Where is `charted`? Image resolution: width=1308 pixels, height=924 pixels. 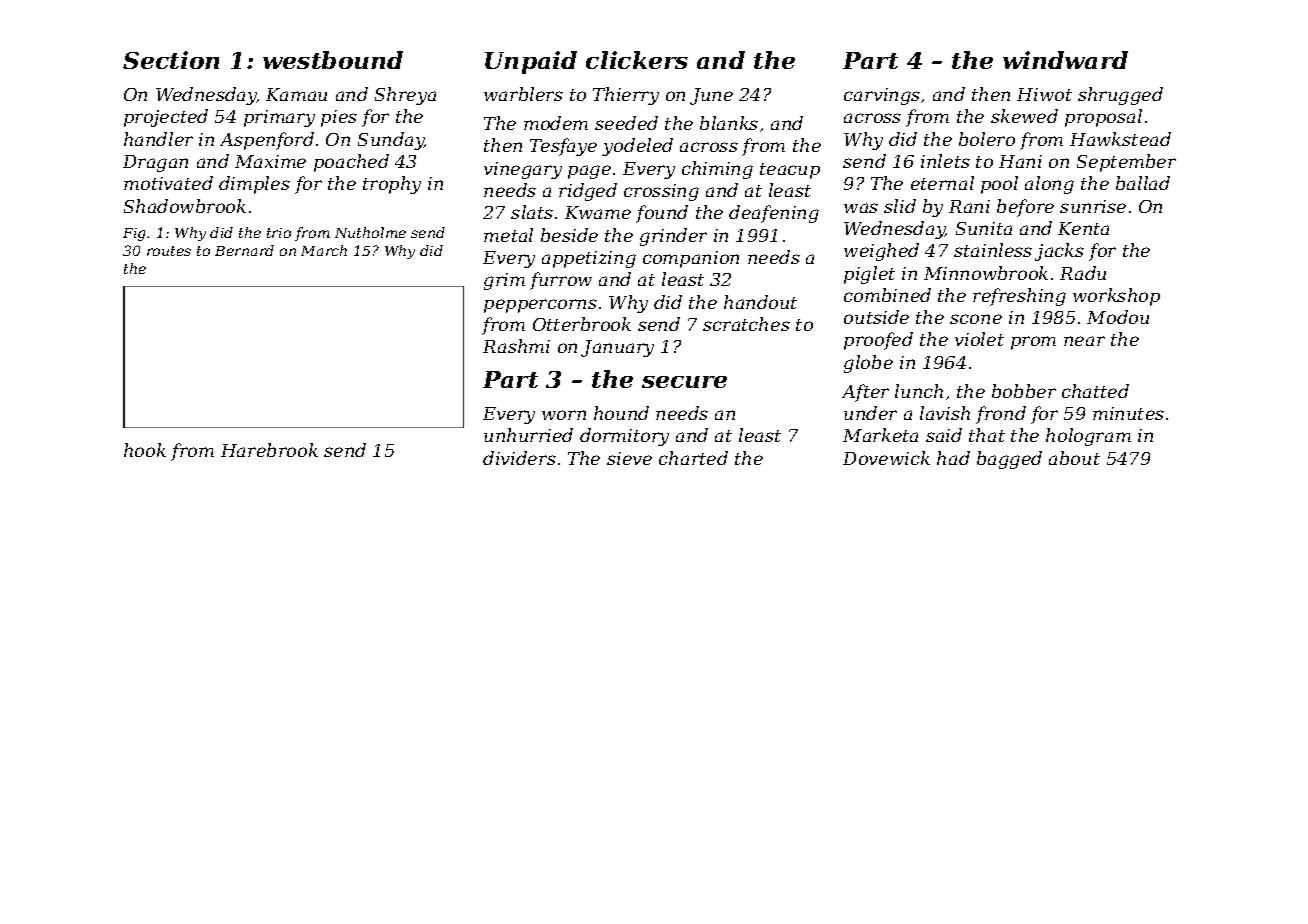 charted is located at coordinates (693, 458).
